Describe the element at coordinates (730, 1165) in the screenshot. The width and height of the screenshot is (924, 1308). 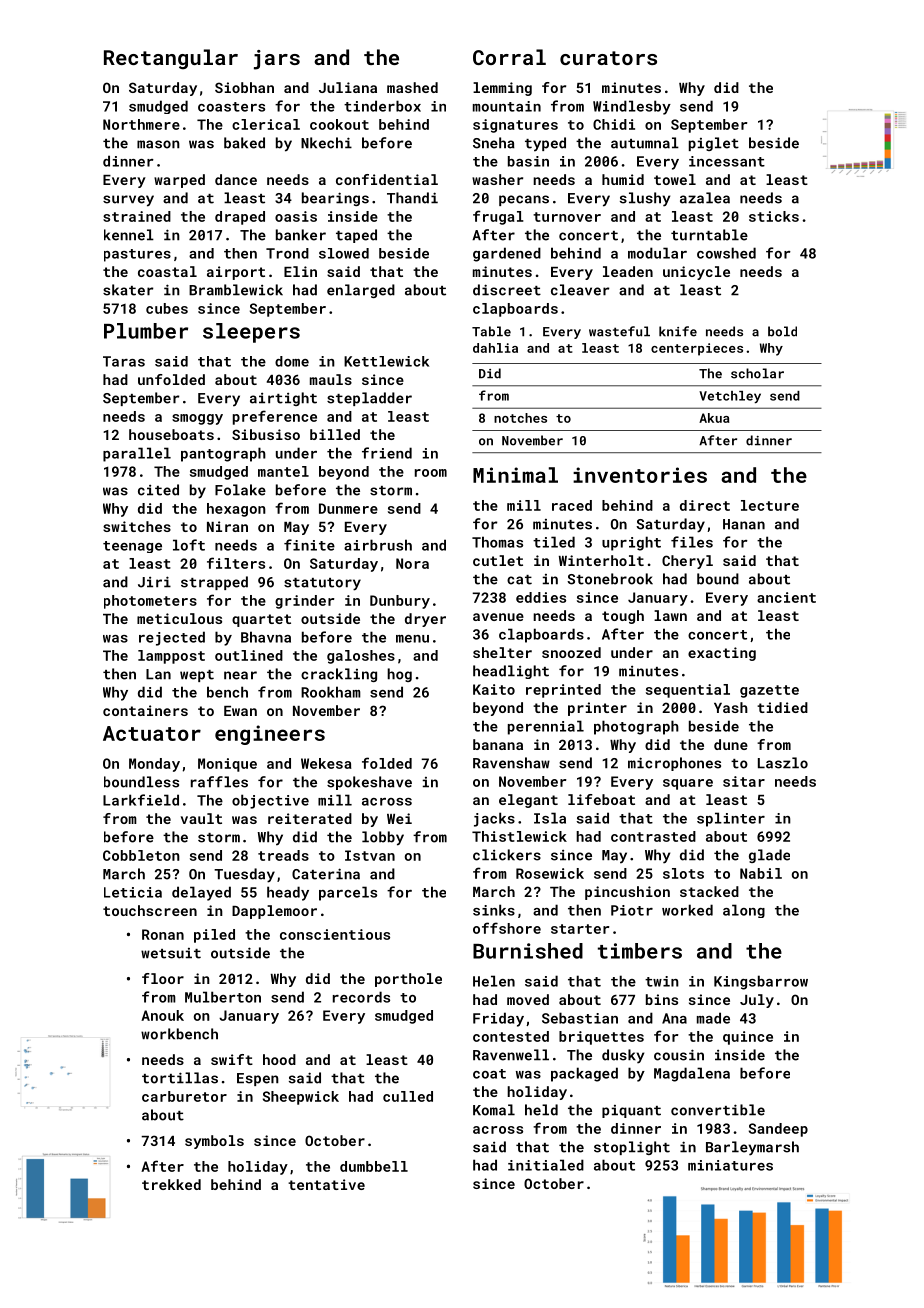
I see `miniatures` at that location.
